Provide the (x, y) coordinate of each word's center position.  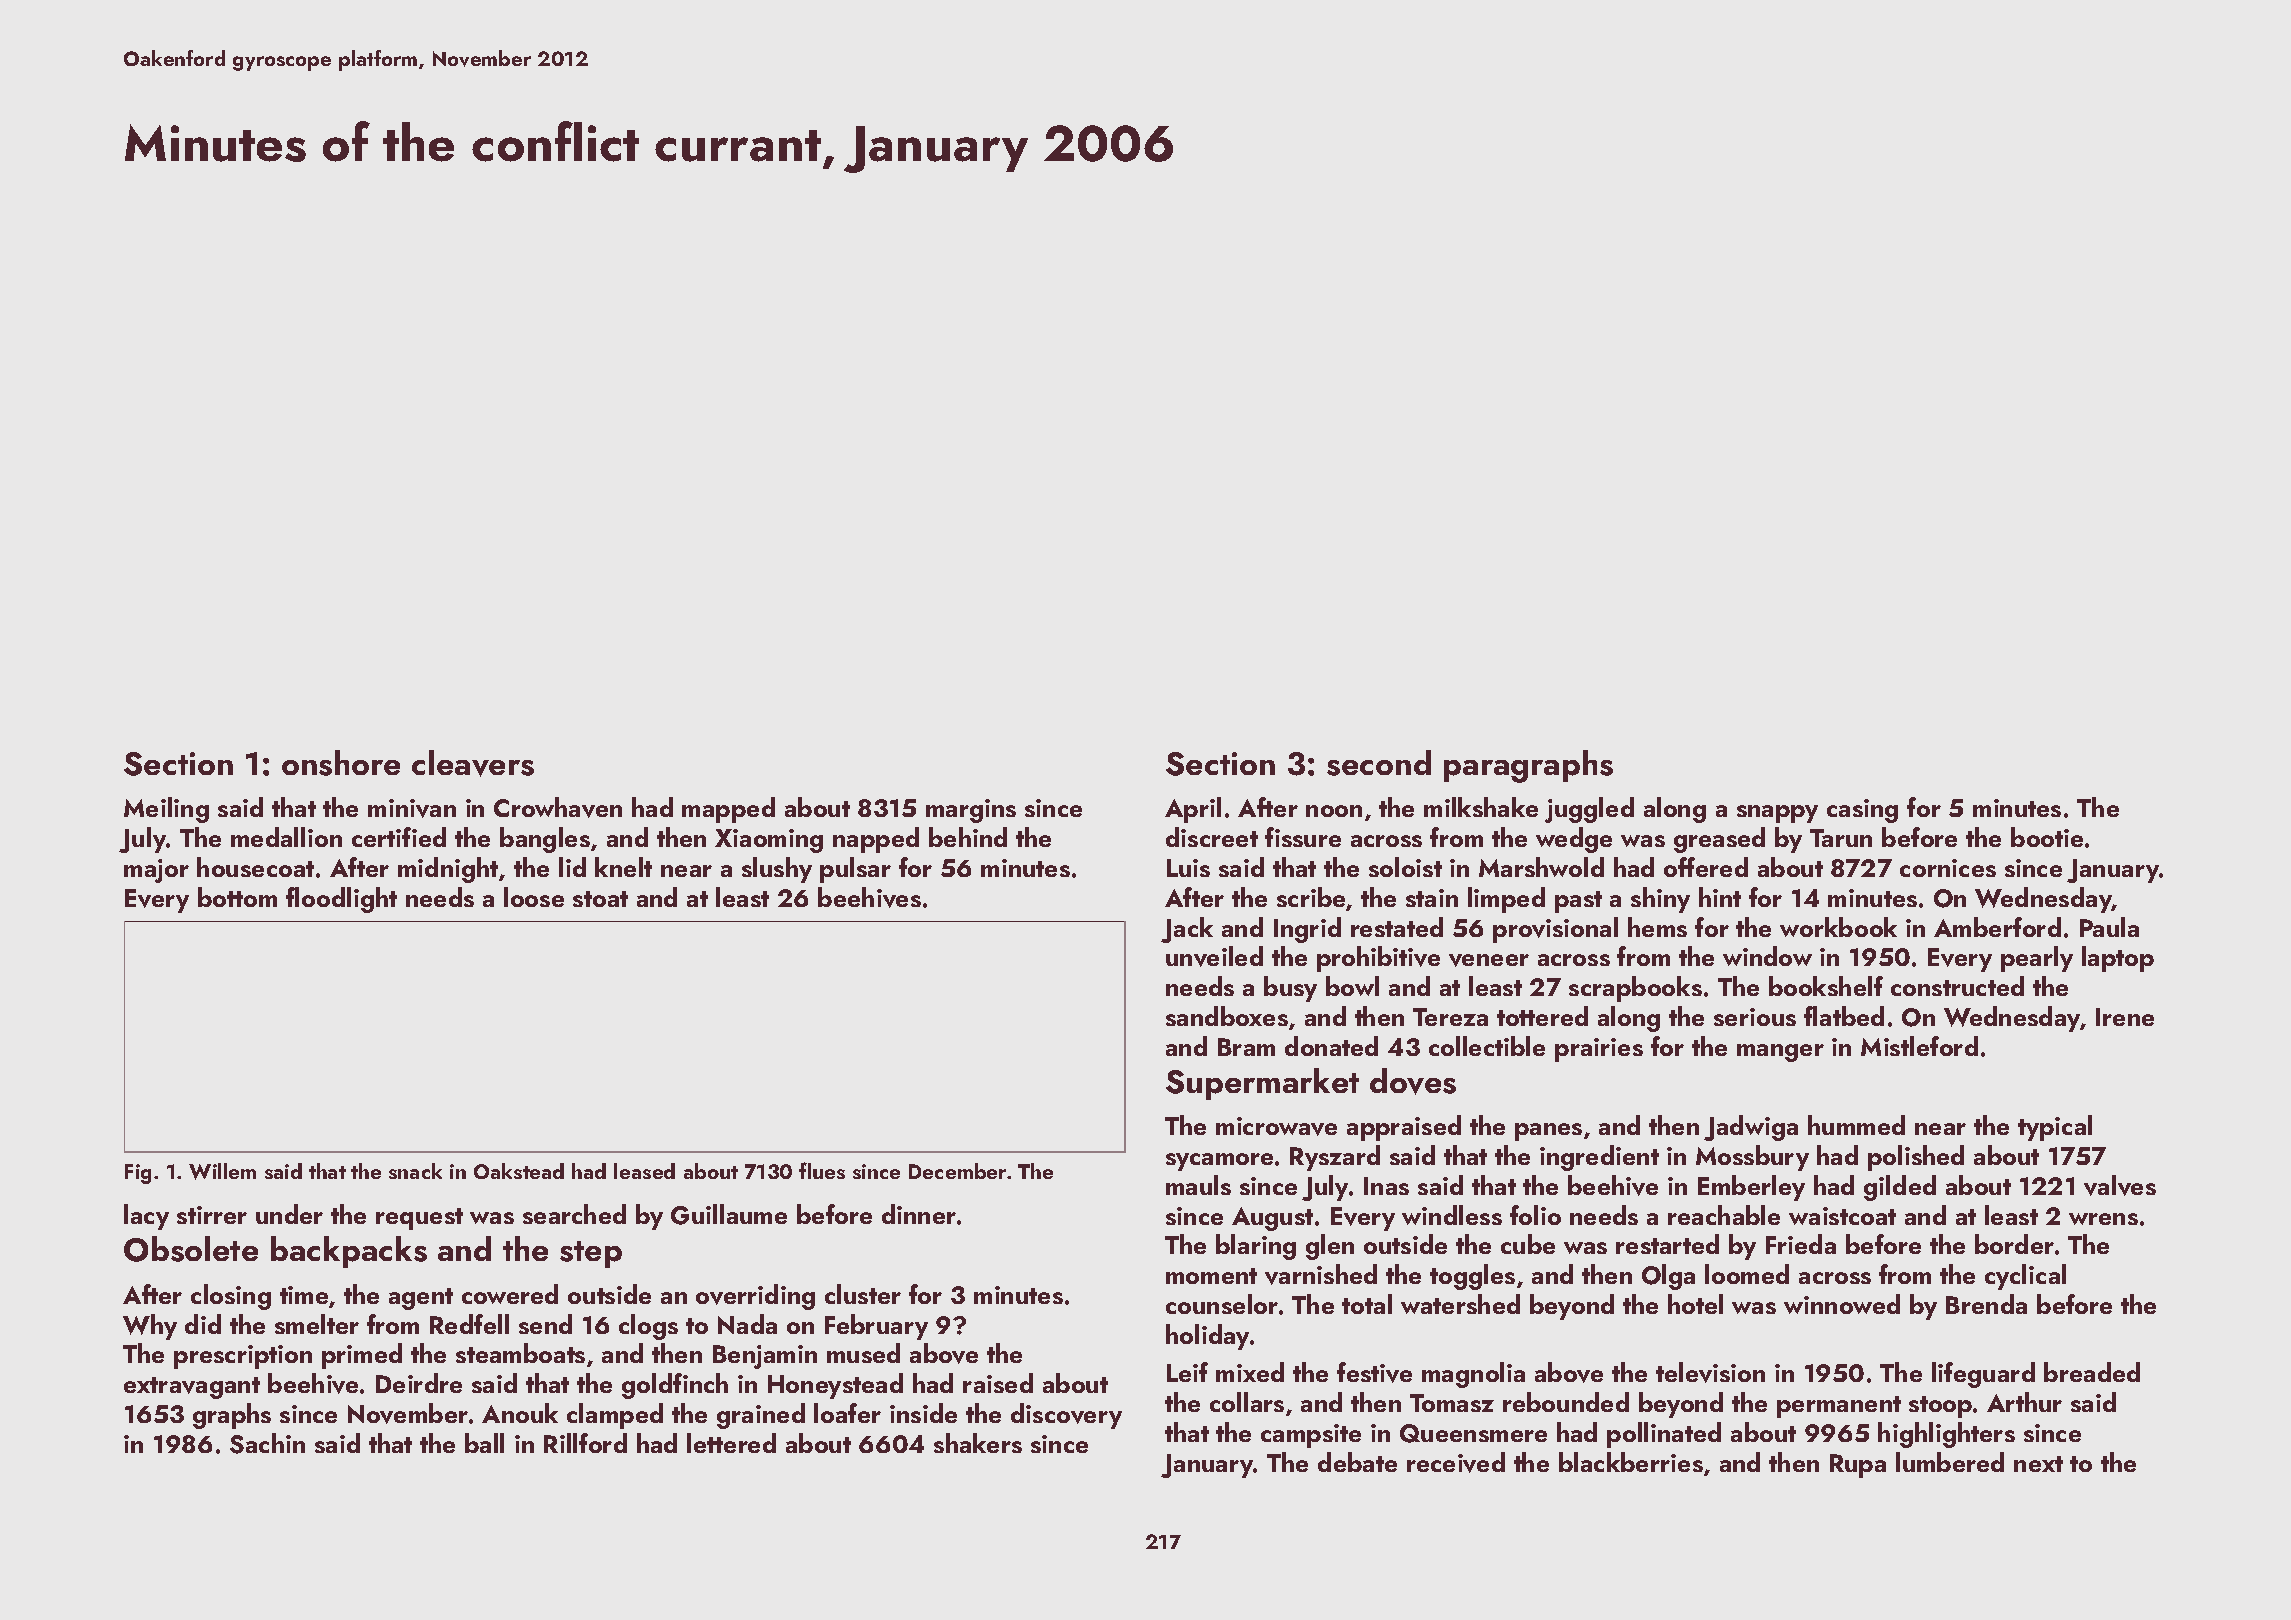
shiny (1660, 900)
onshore (341, 763)
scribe (1312, 898)
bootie (2047, 837)
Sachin (267, 1443)
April (1193, 810)
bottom (237, 897)
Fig (138, 1174)
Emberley (1751, 1188)
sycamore (1219, 1162)
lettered (731, 1443)
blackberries (1631, 1462)
